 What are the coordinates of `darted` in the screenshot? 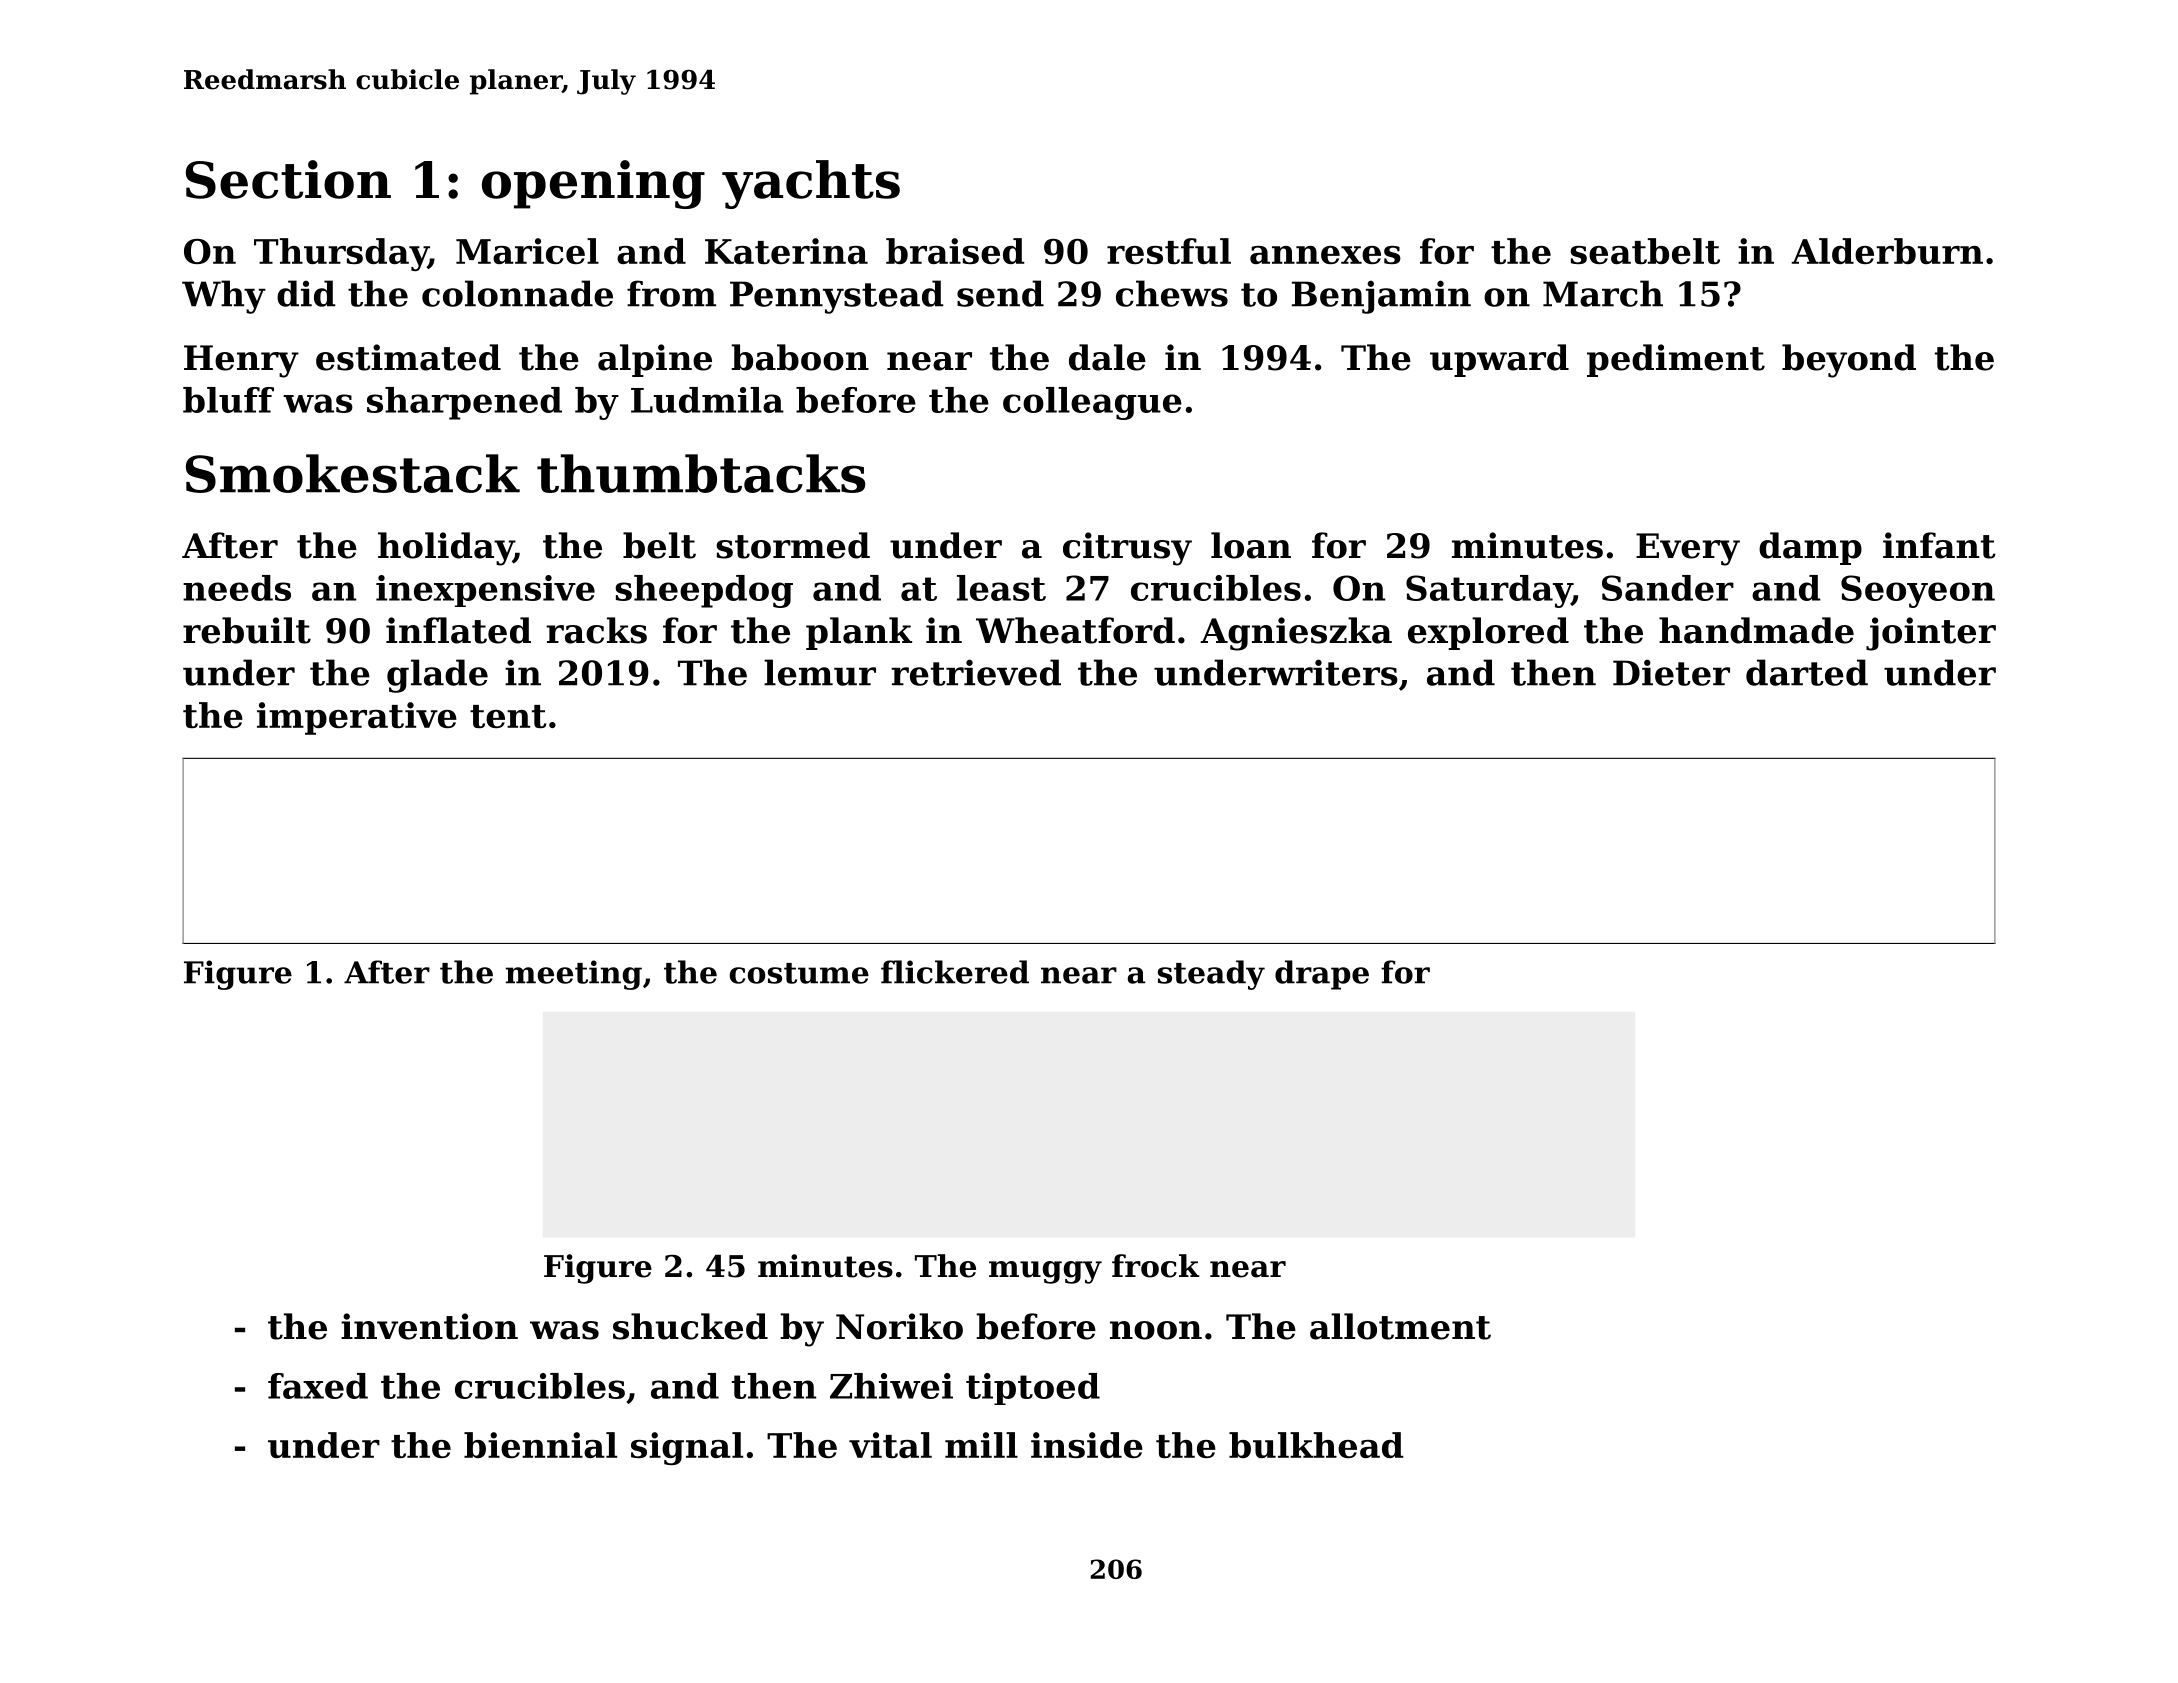 It's located at (1807, 672).
